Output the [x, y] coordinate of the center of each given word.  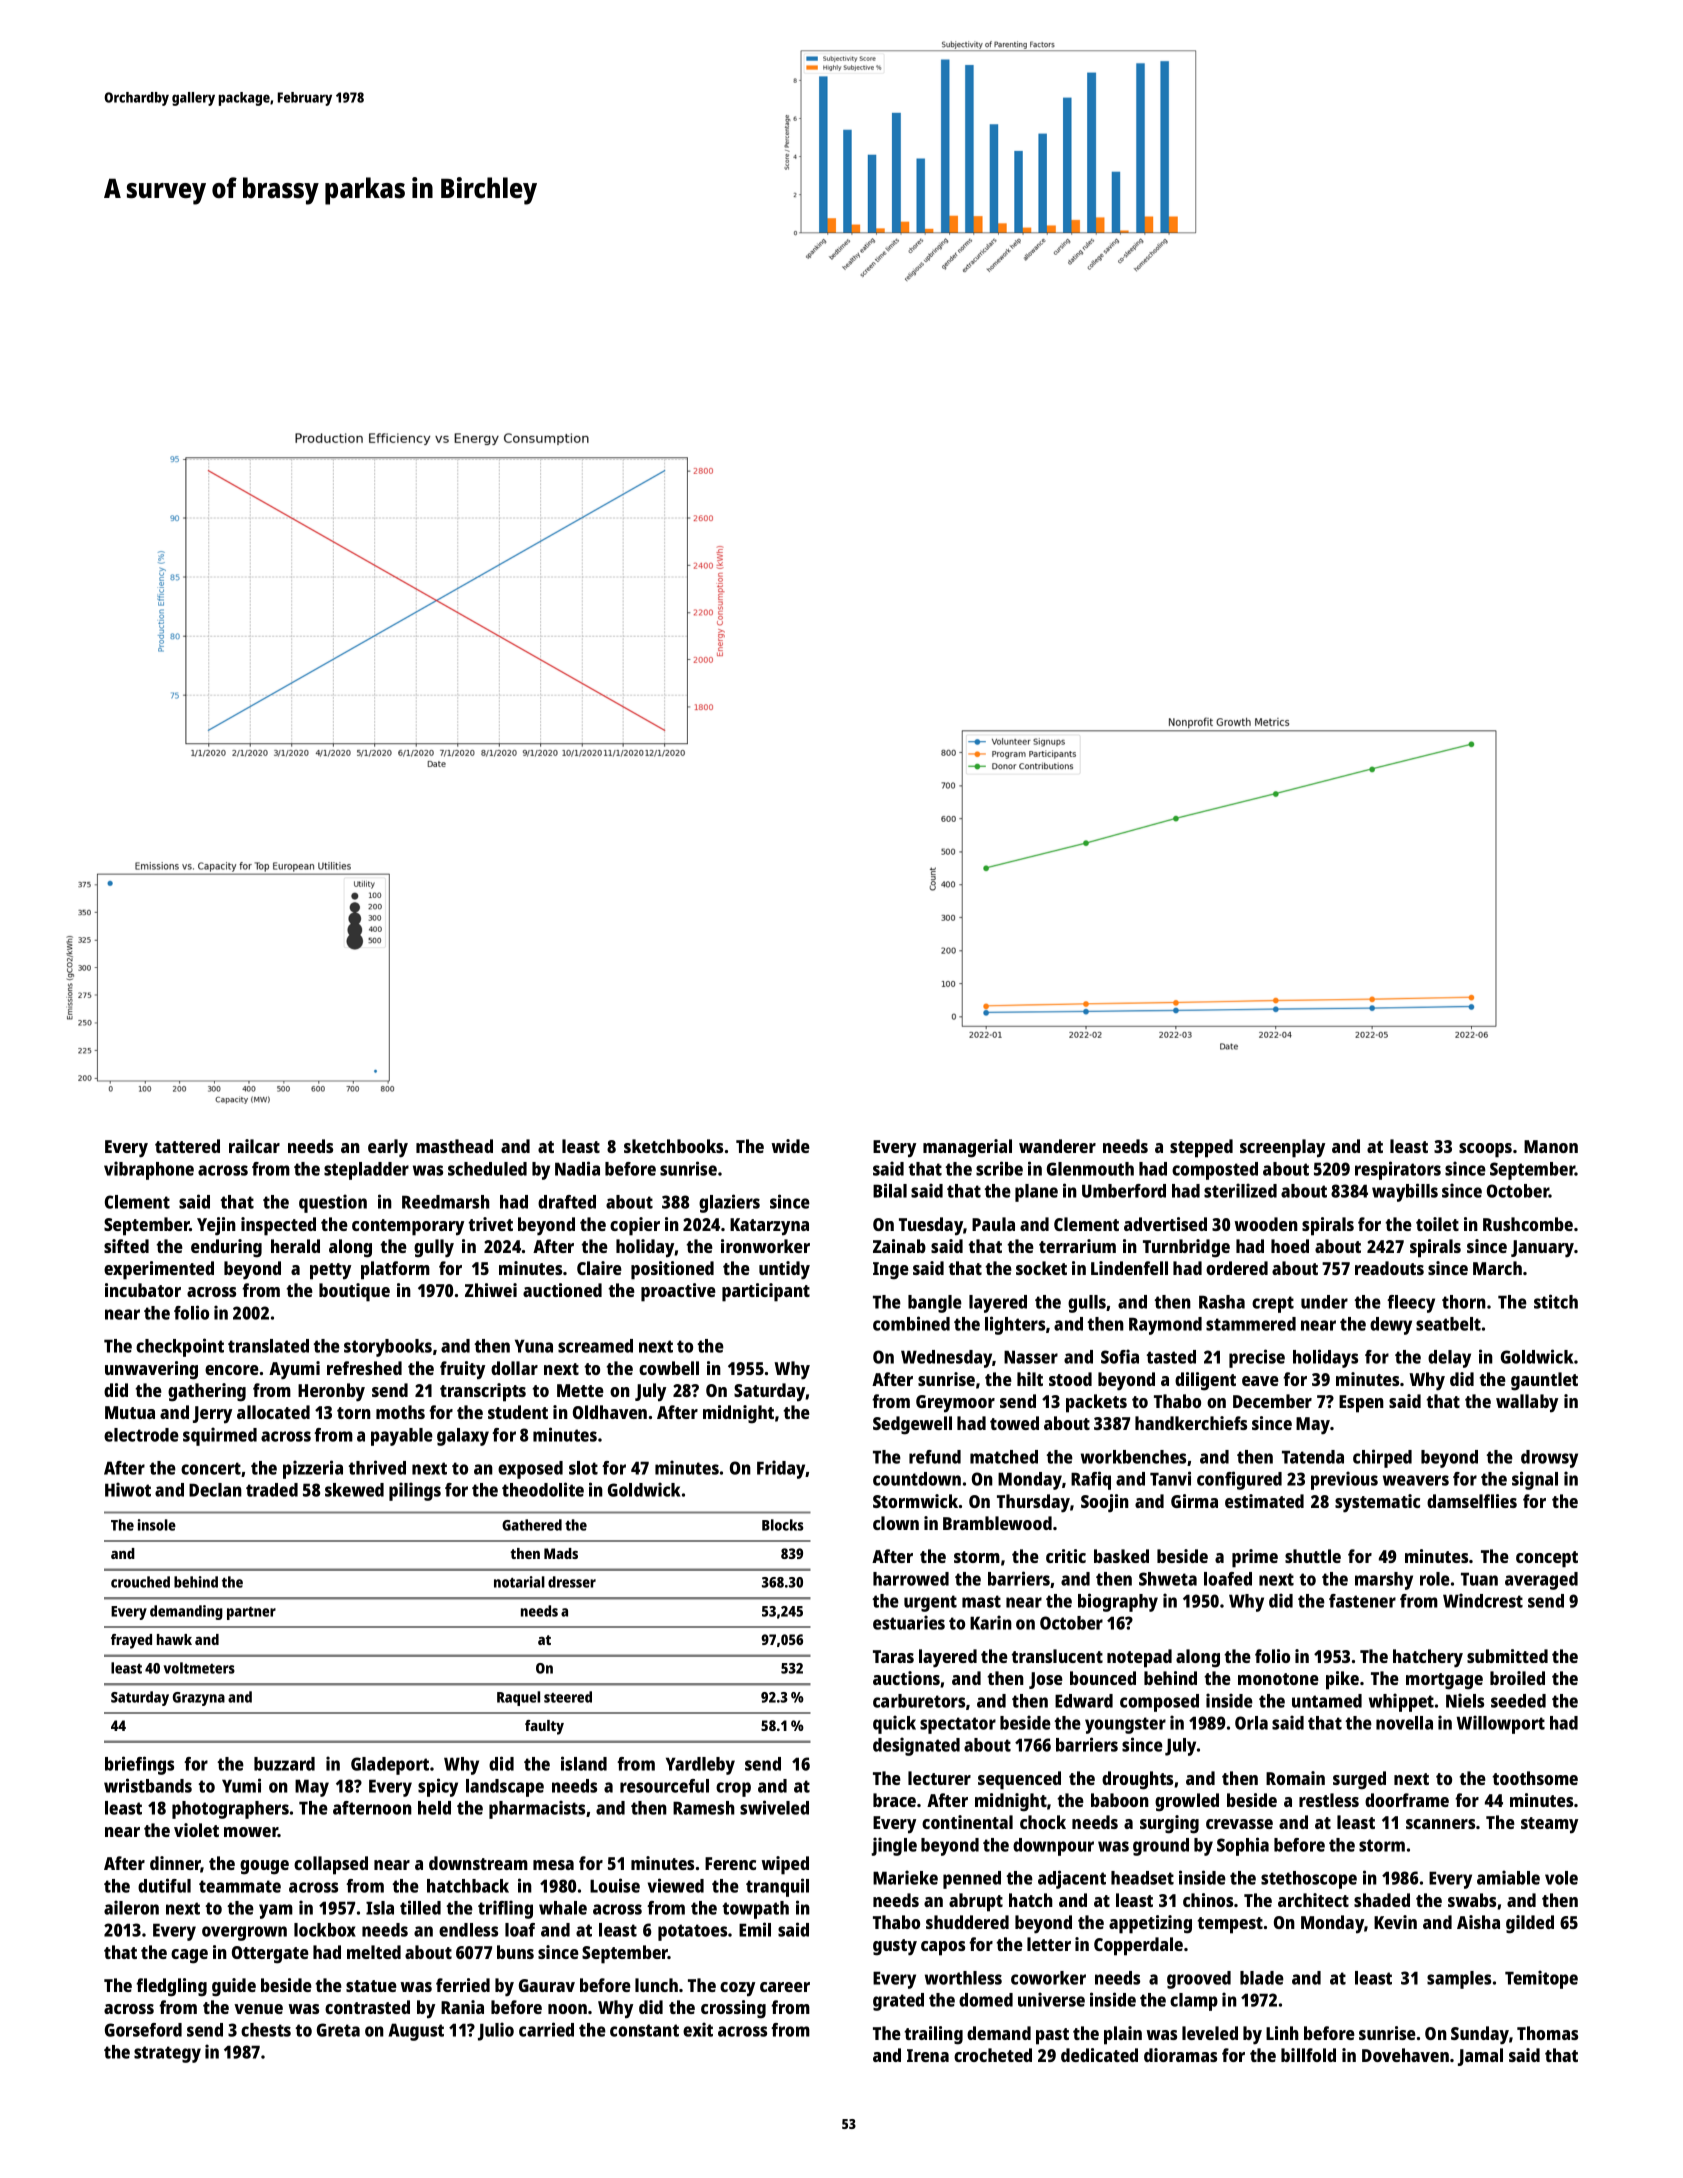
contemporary [408, 1227]
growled [1187, 1802]
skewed [354, 1490]
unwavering [151, 1370]
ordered [1237, 1268]
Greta [338, 2030]
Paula [993, 1224]
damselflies [1472, 1501]
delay [1449, 1359]
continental [967, 1822]
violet [196, 1830]
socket [1041, 1268]
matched [1004, 1457]
